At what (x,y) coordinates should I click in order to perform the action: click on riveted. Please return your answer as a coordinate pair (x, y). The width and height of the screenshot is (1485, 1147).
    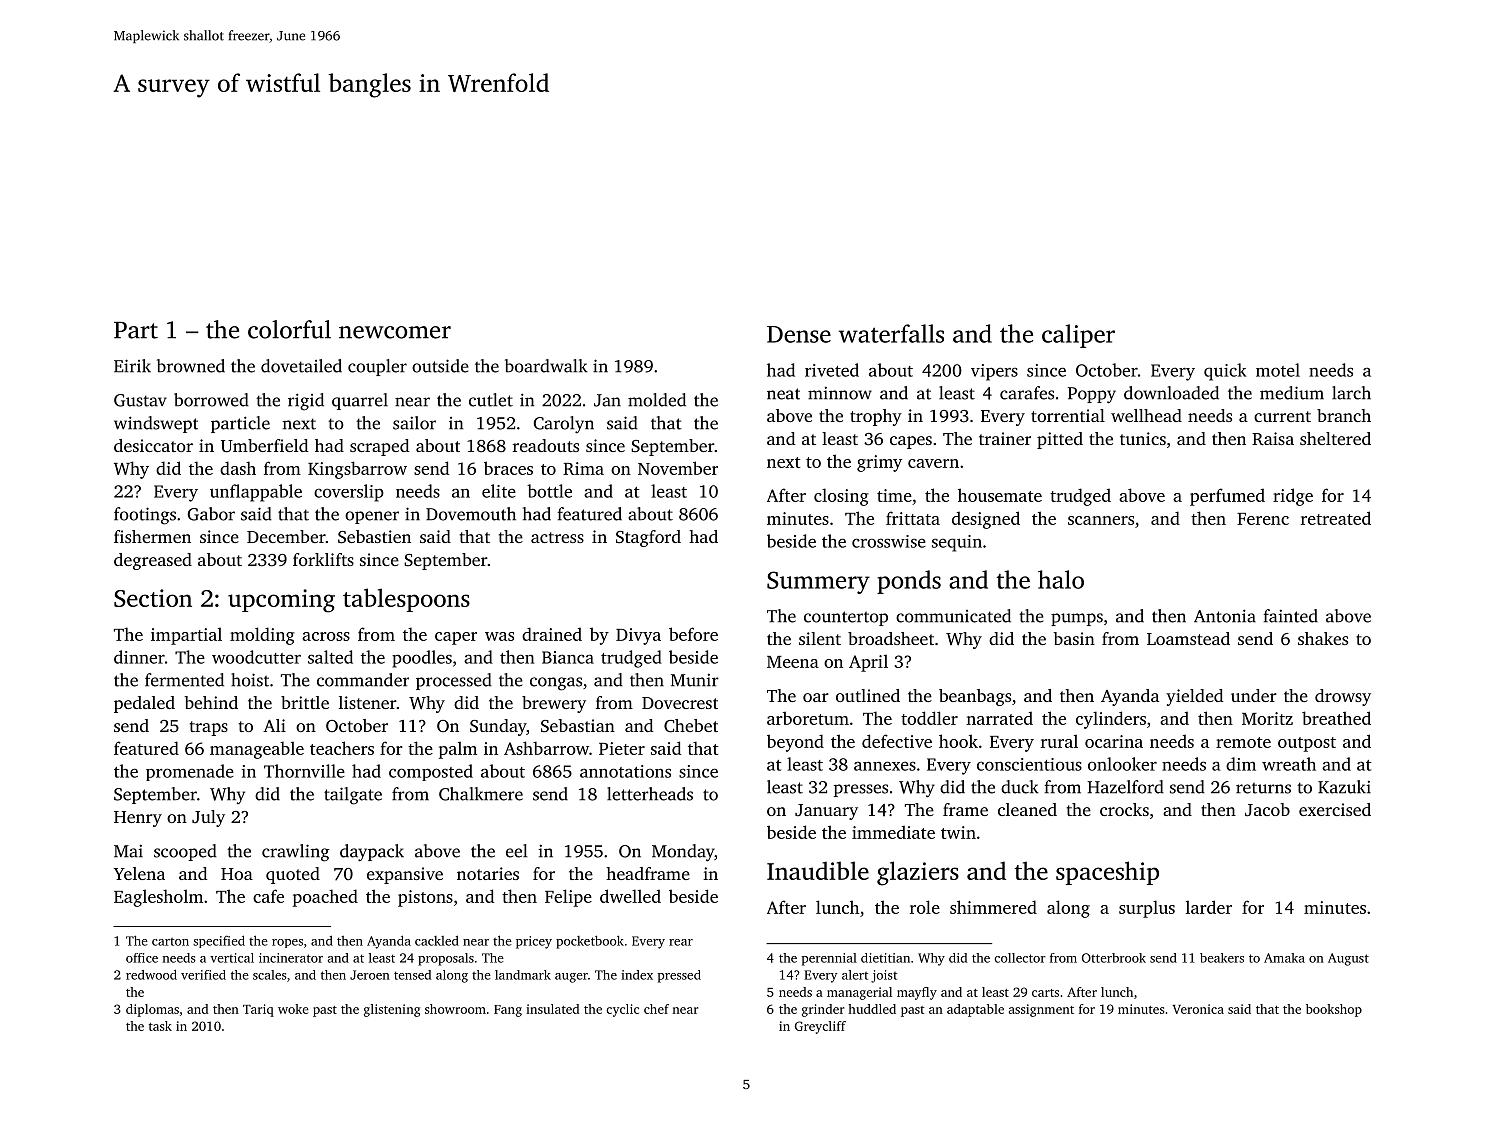
    Looking at the image, I should click on (832, 370).
